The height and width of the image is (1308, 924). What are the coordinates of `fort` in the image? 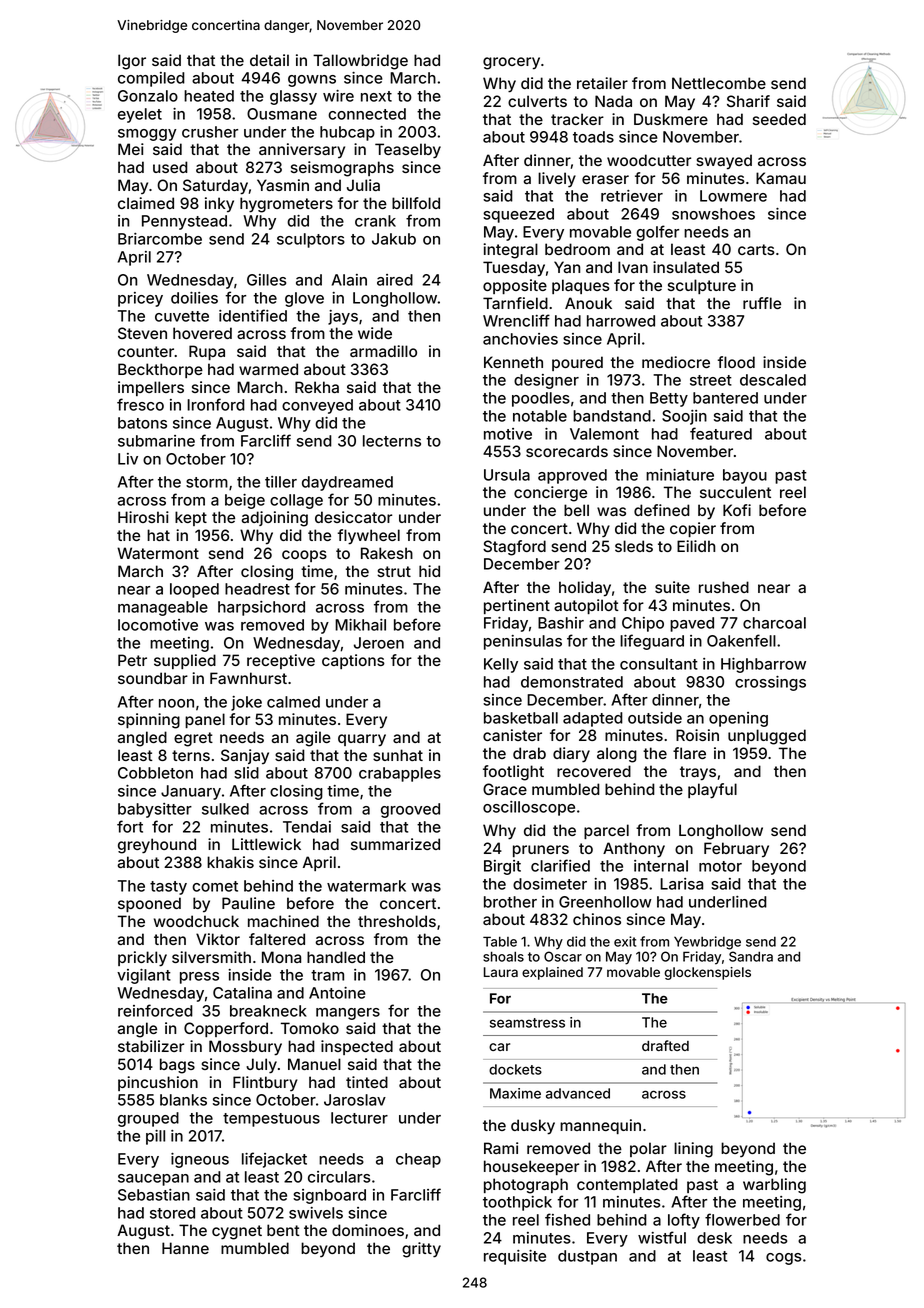 It's located at (130, 826).
